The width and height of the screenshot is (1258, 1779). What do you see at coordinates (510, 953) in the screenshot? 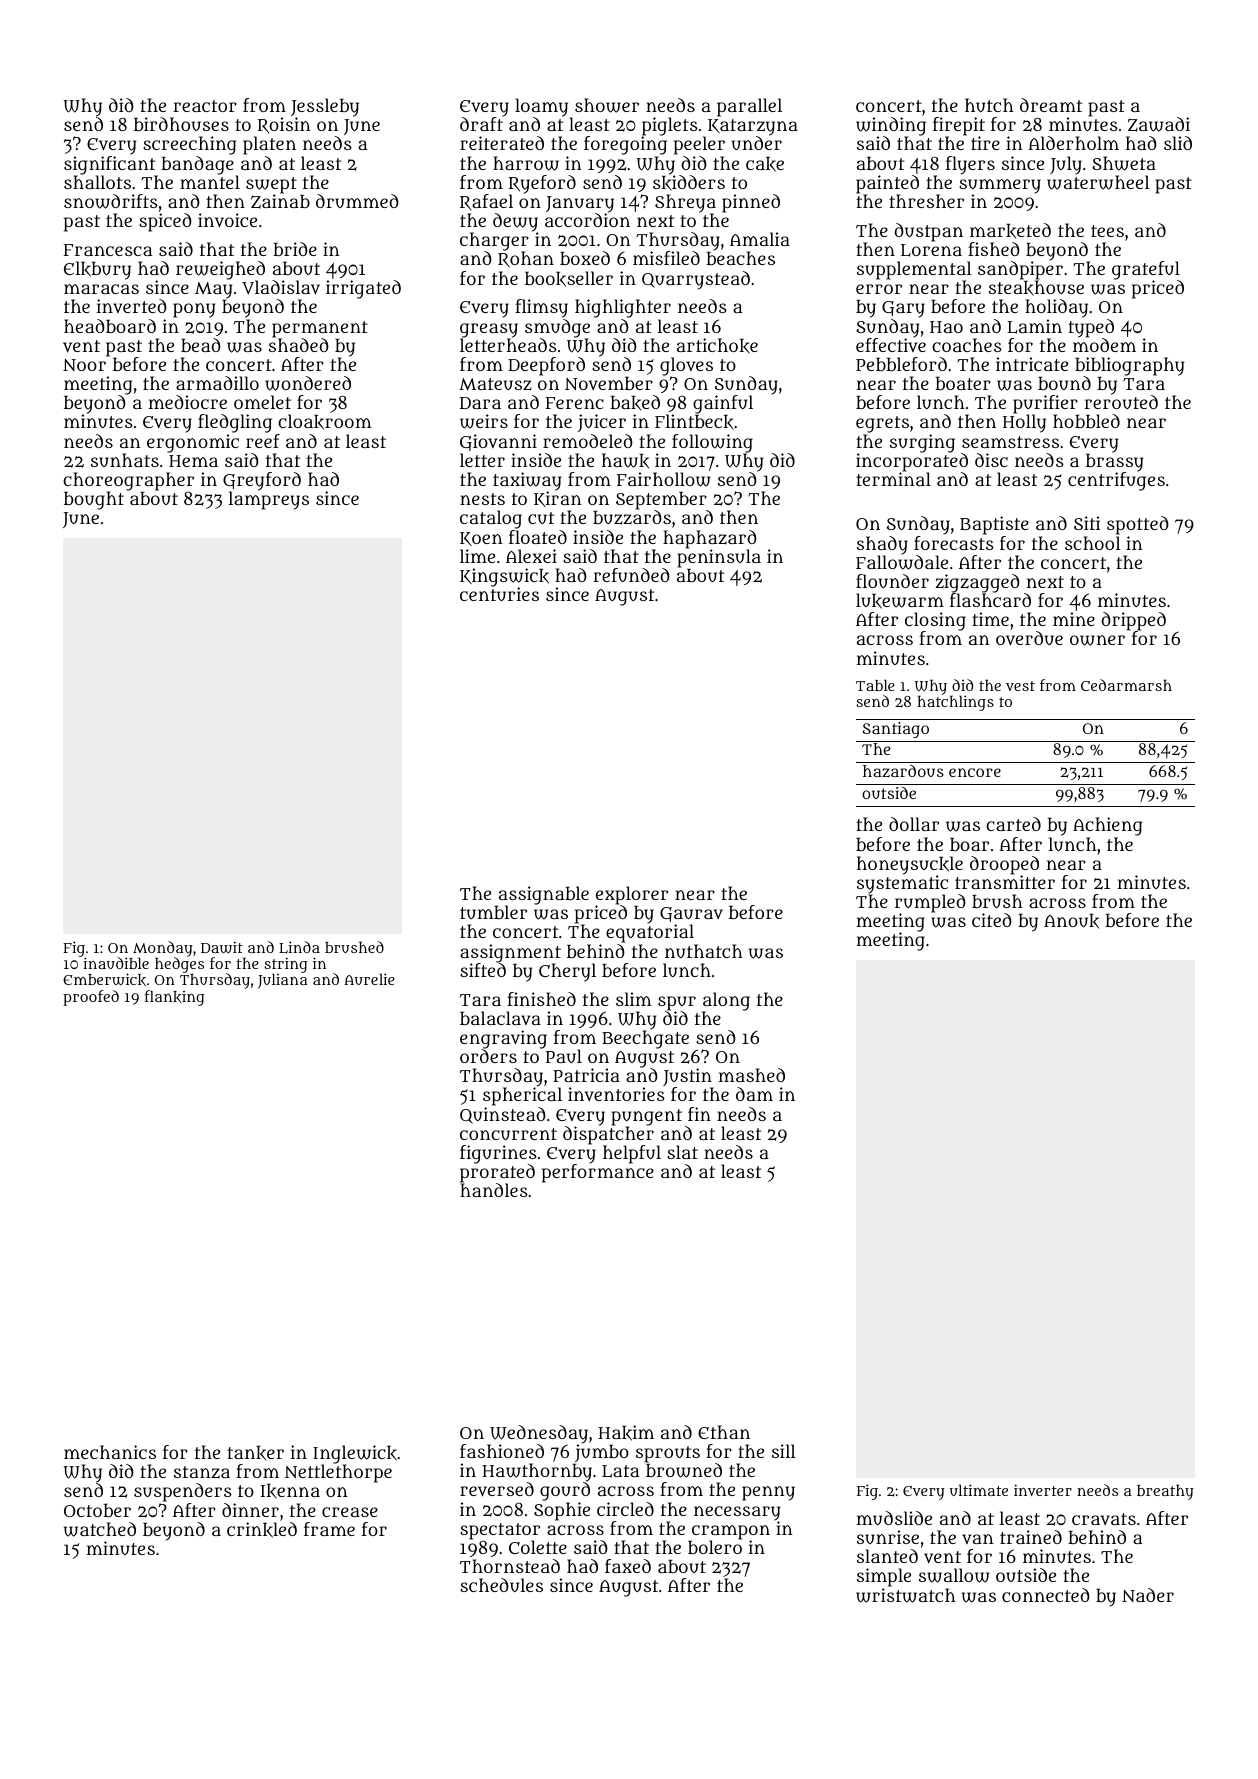
I see `assignment` at bounding box center [510, 953].
